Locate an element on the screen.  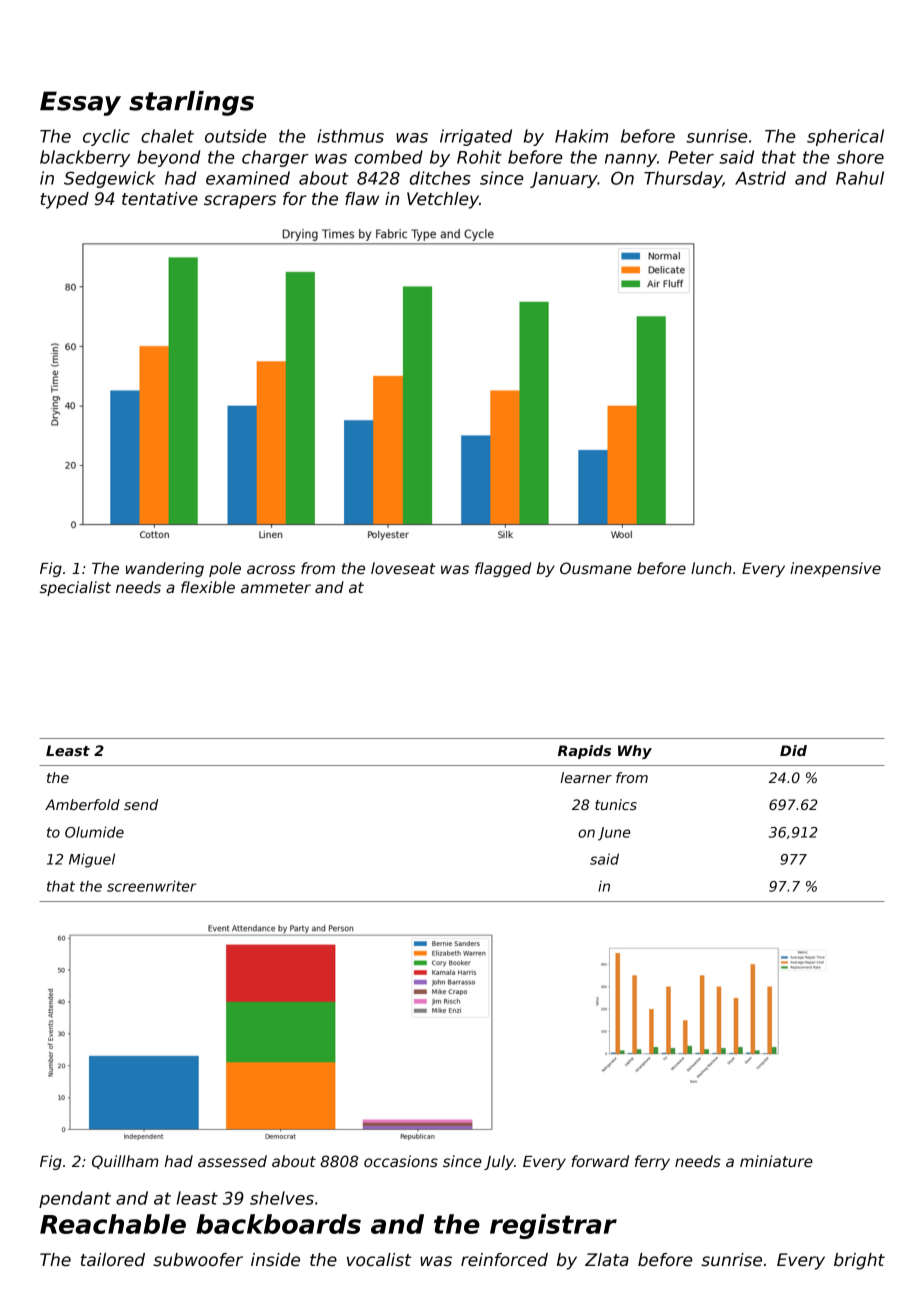
inexpensive is located at coordinates (835, 569).
